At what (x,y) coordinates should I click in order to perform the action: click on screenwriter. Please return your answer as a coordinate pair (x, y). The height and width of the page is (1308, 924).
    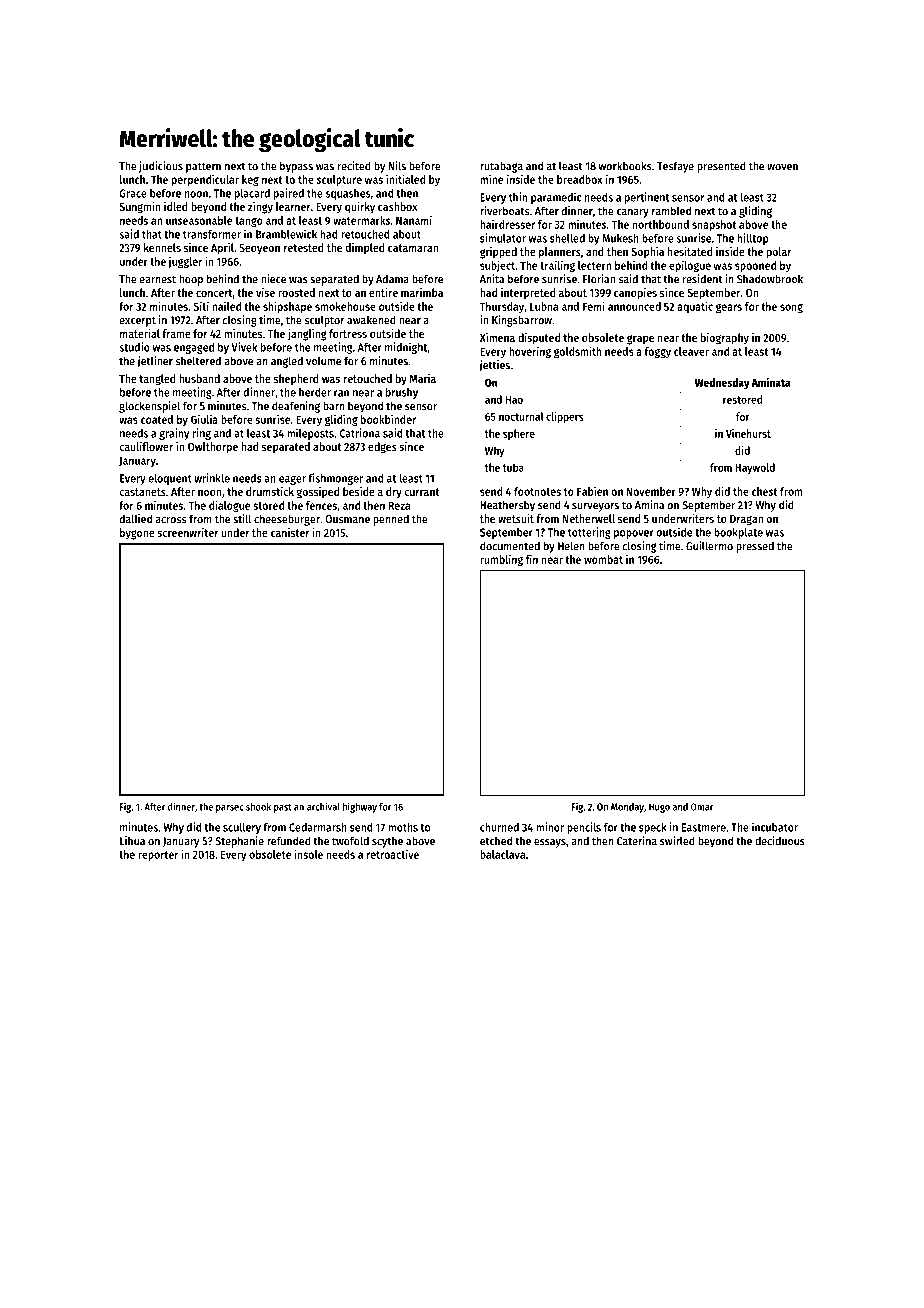
    Looking at the image, I should click on (188, 532).
